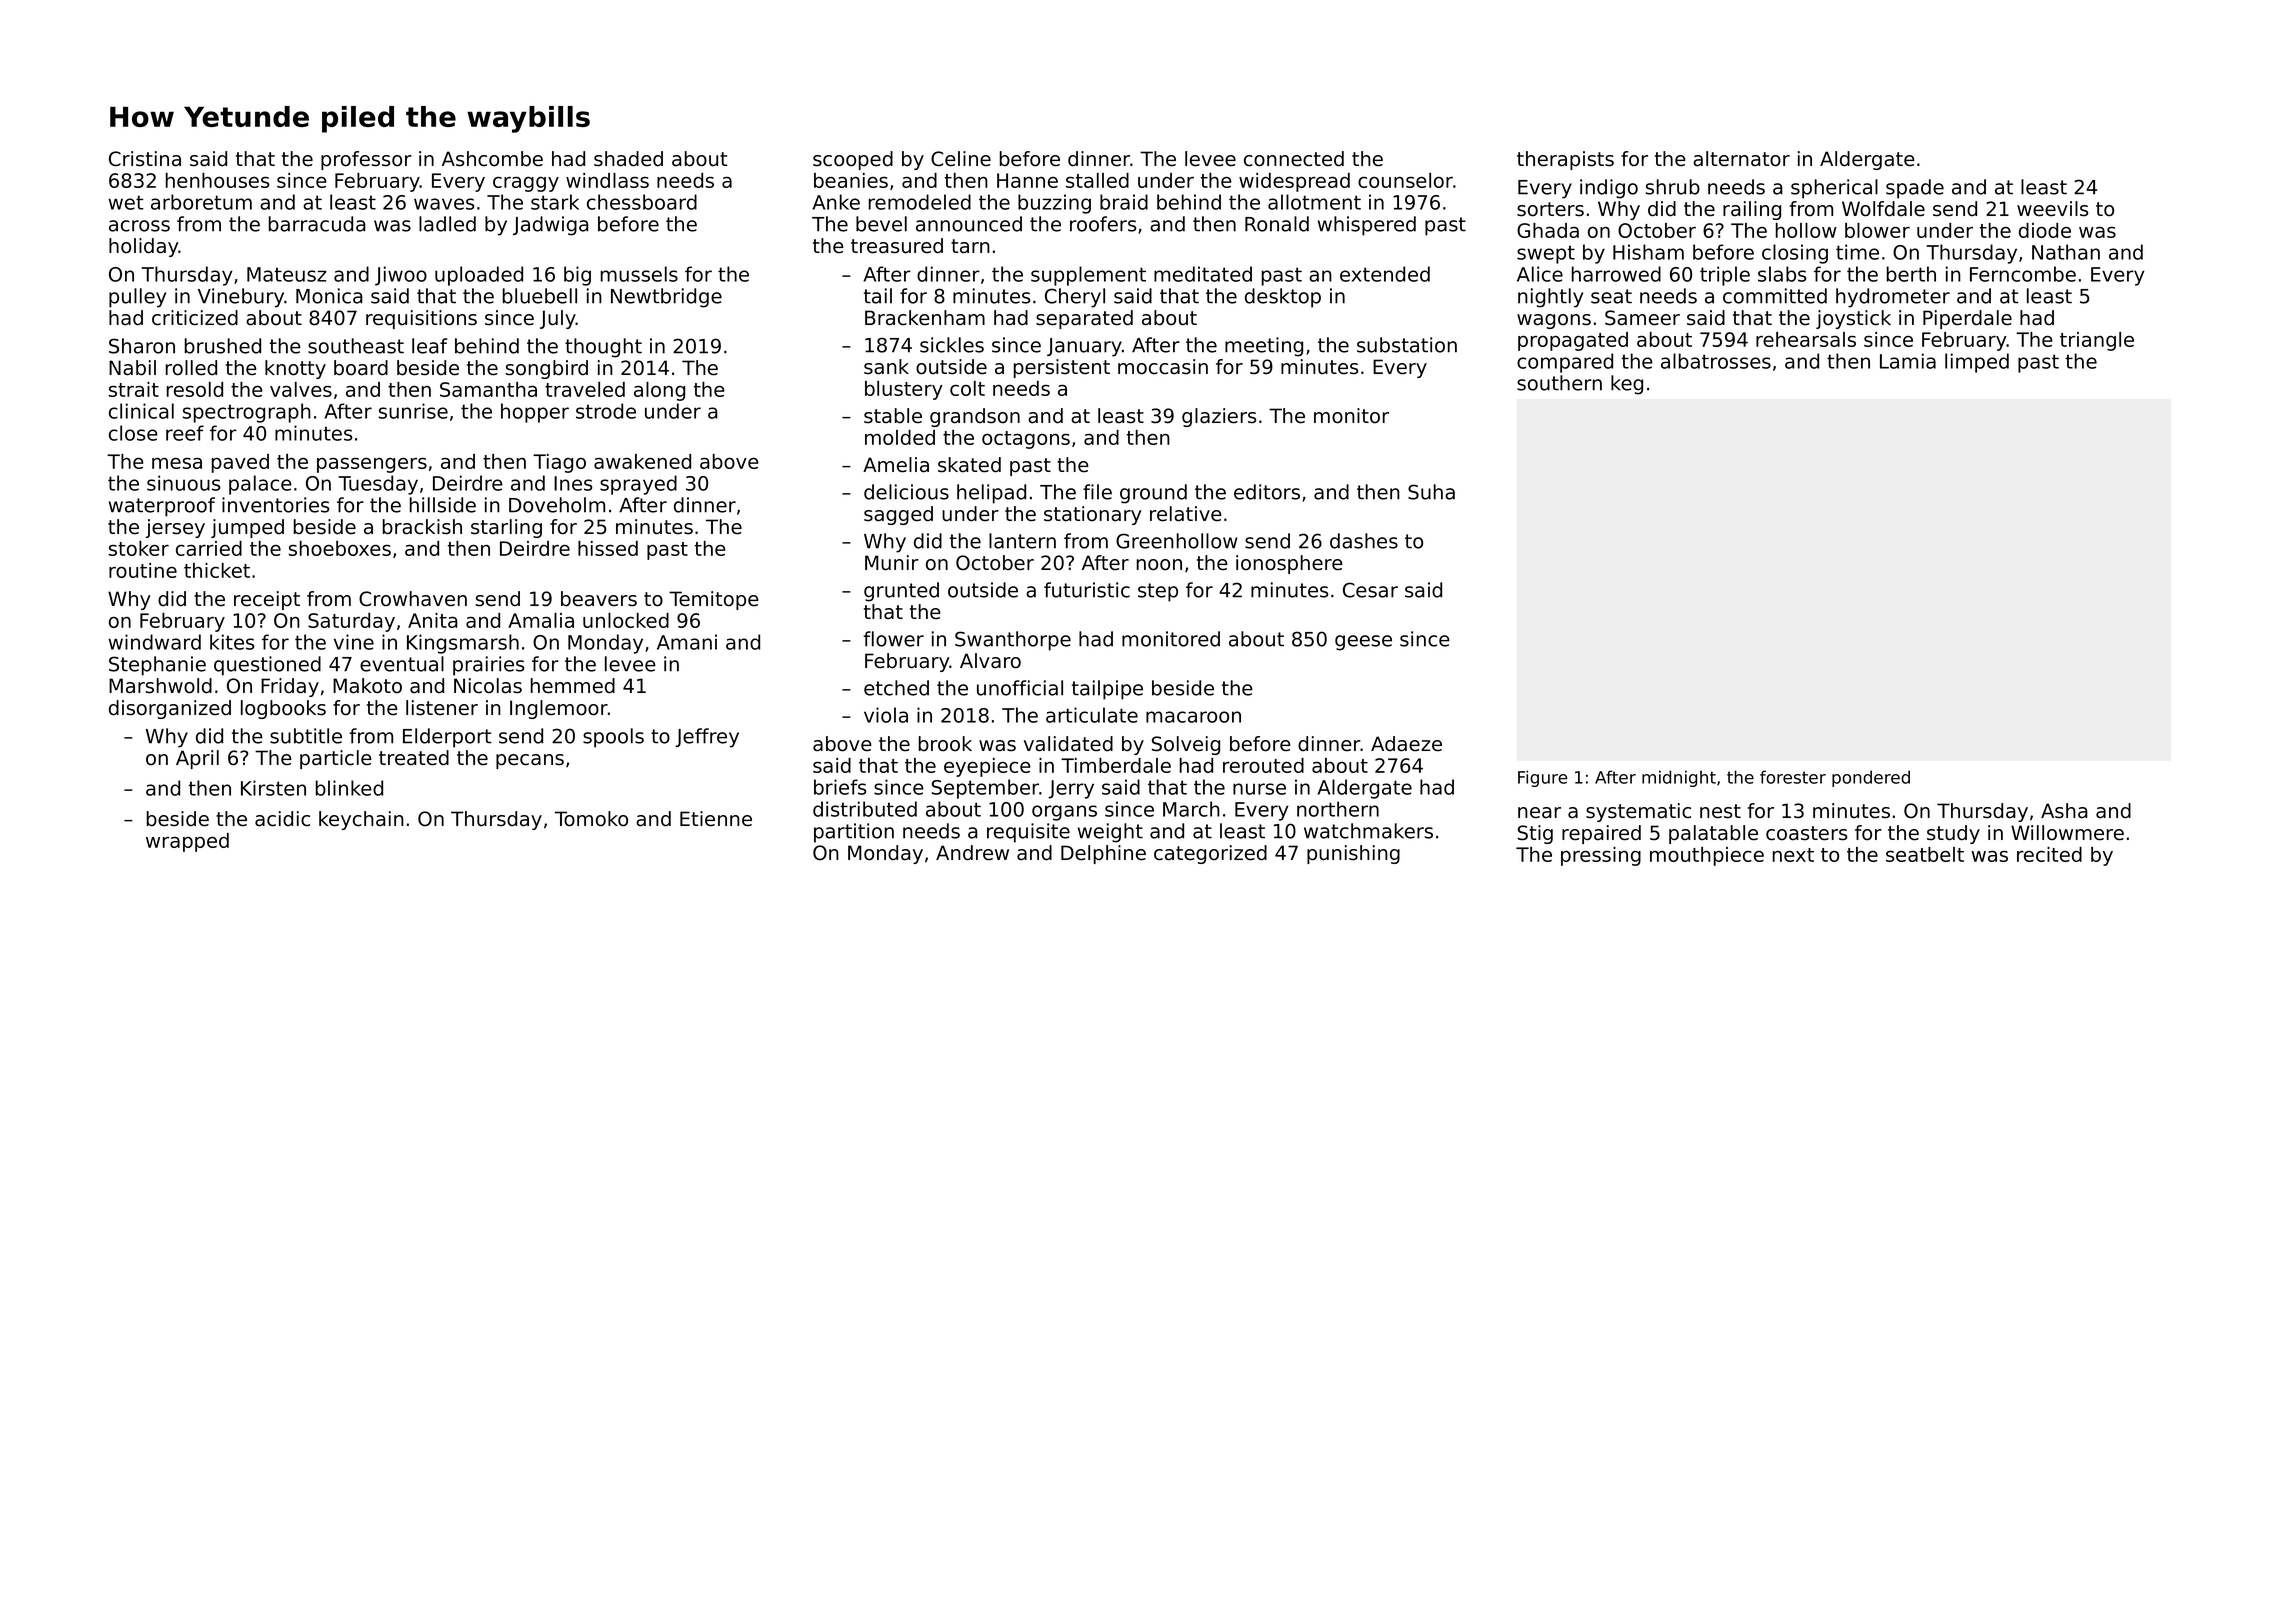 The image size is (2279, 1612). Describe the element at coordinates (217, 180) in the image. I see `henhouses` at that location.
